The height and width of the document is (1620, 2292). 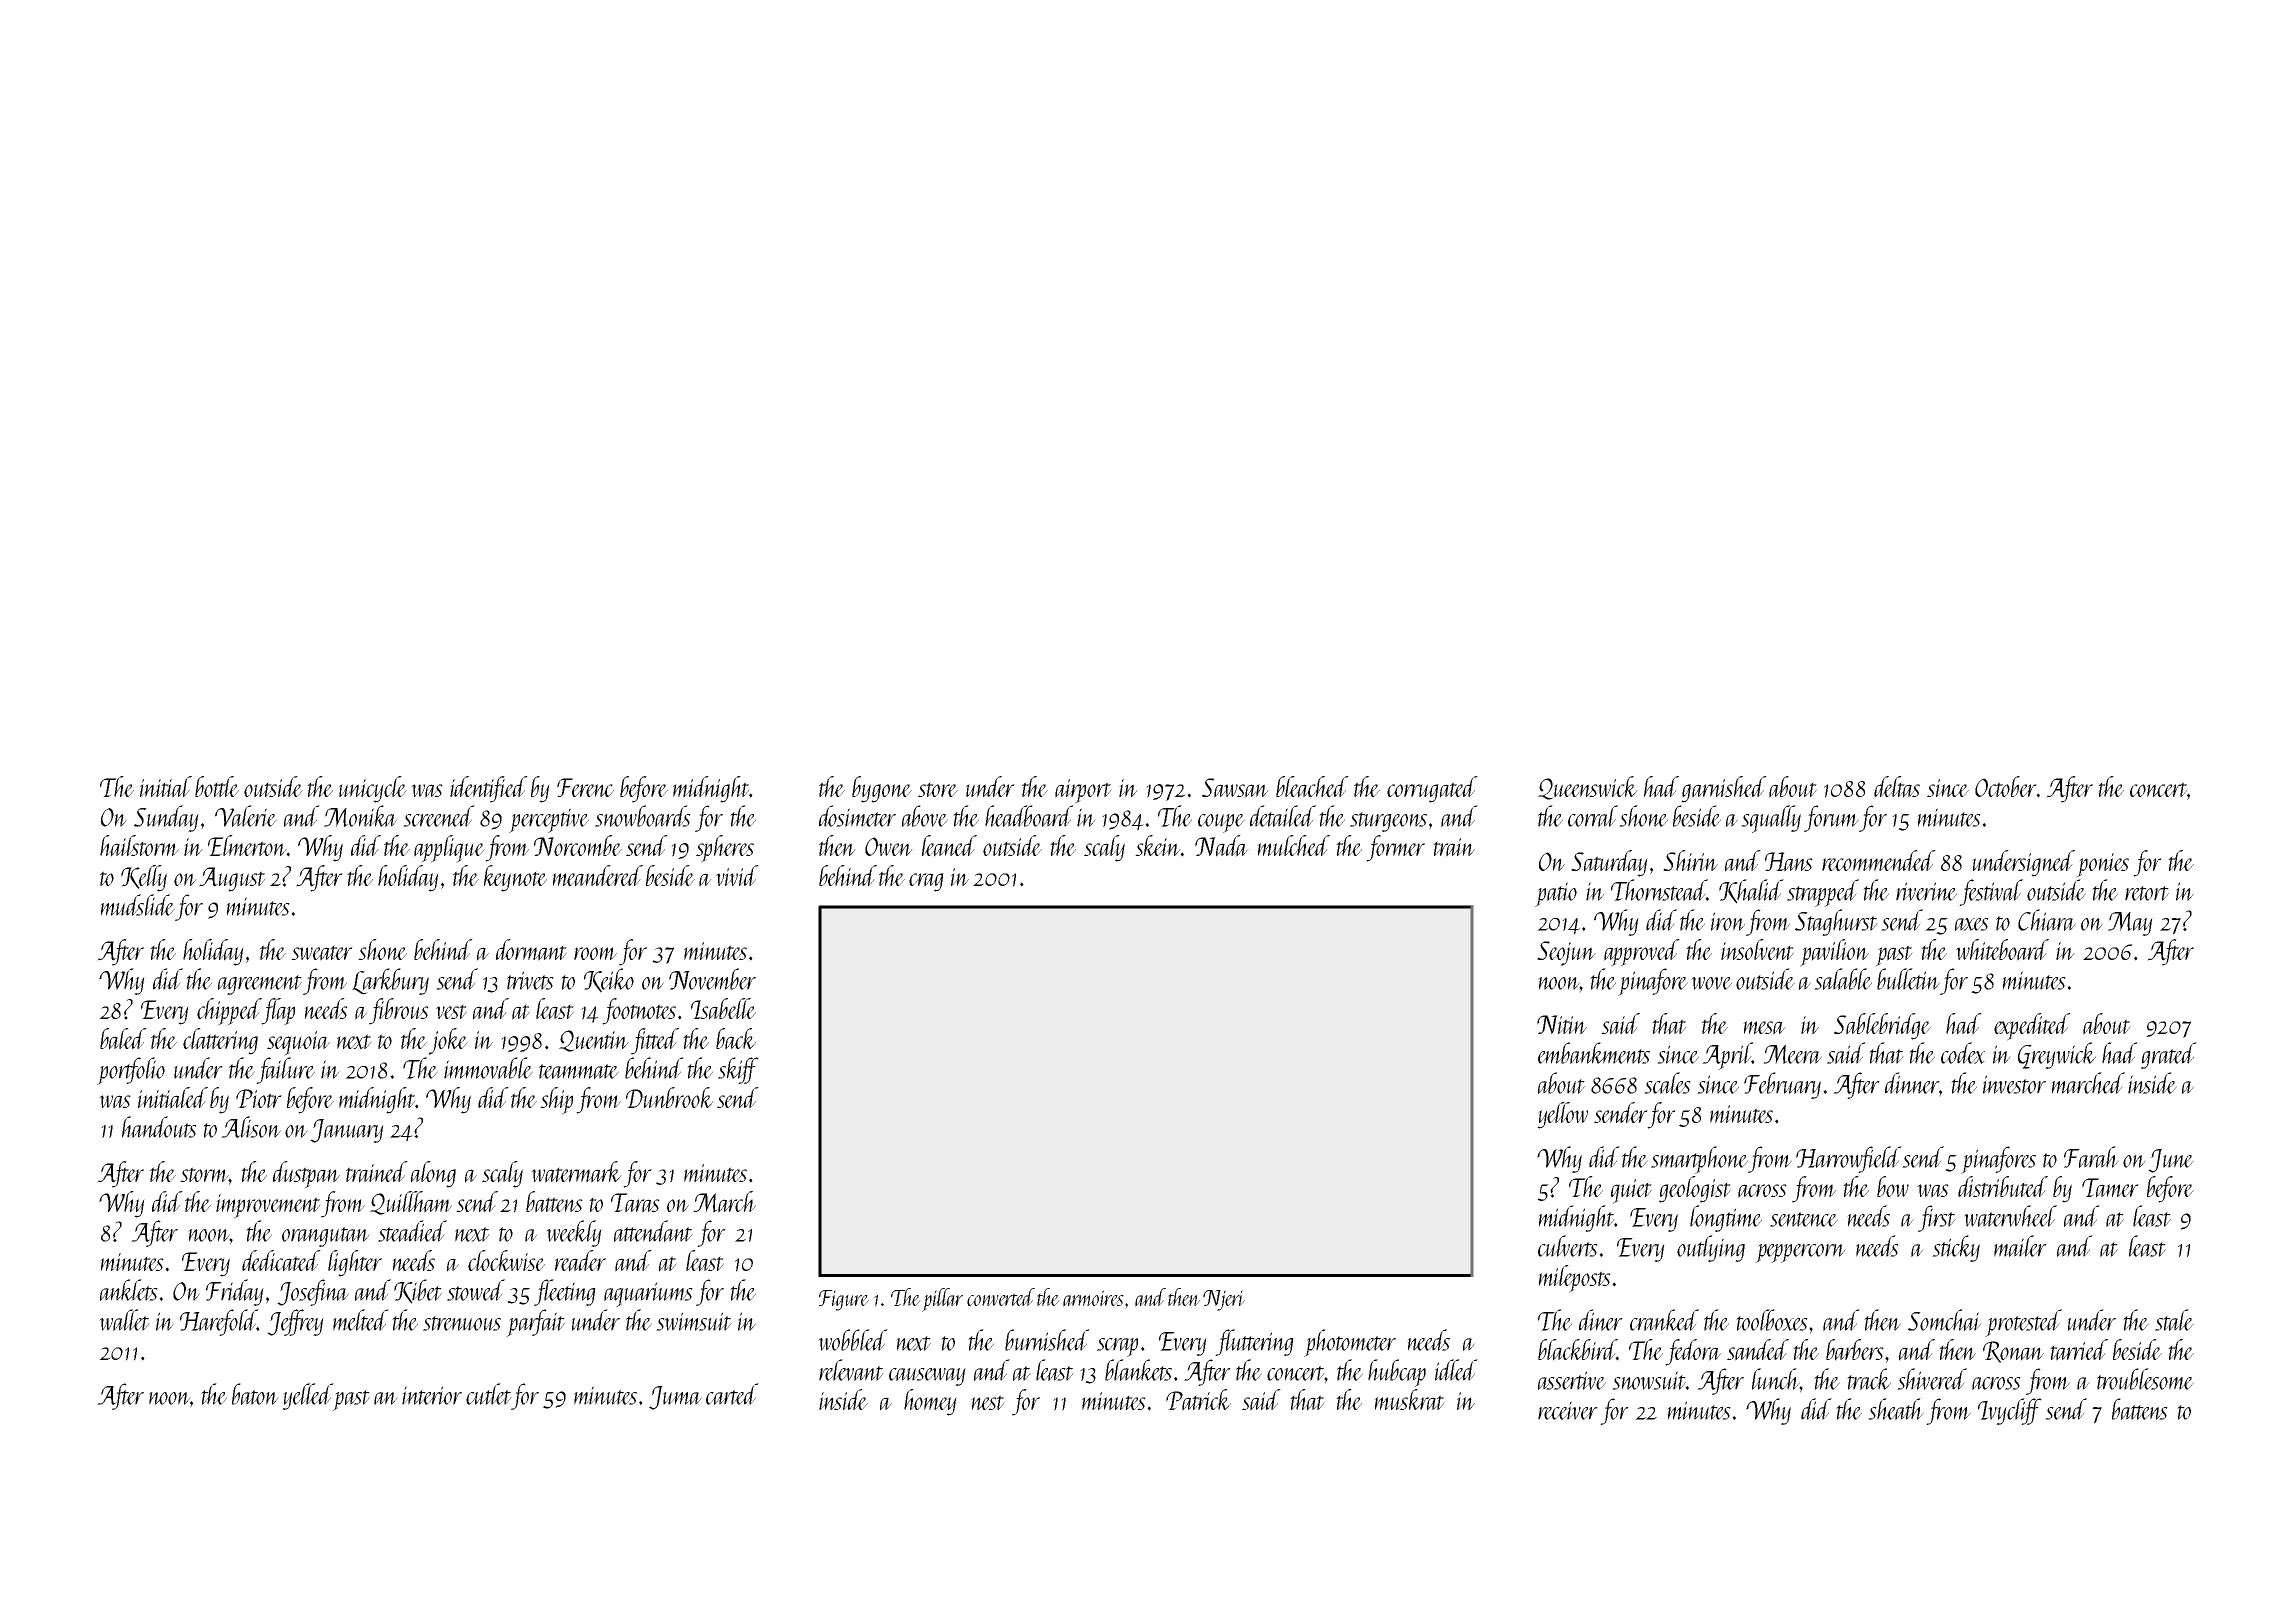 I want to click on Ferenc, so click(x=586, y=787).
